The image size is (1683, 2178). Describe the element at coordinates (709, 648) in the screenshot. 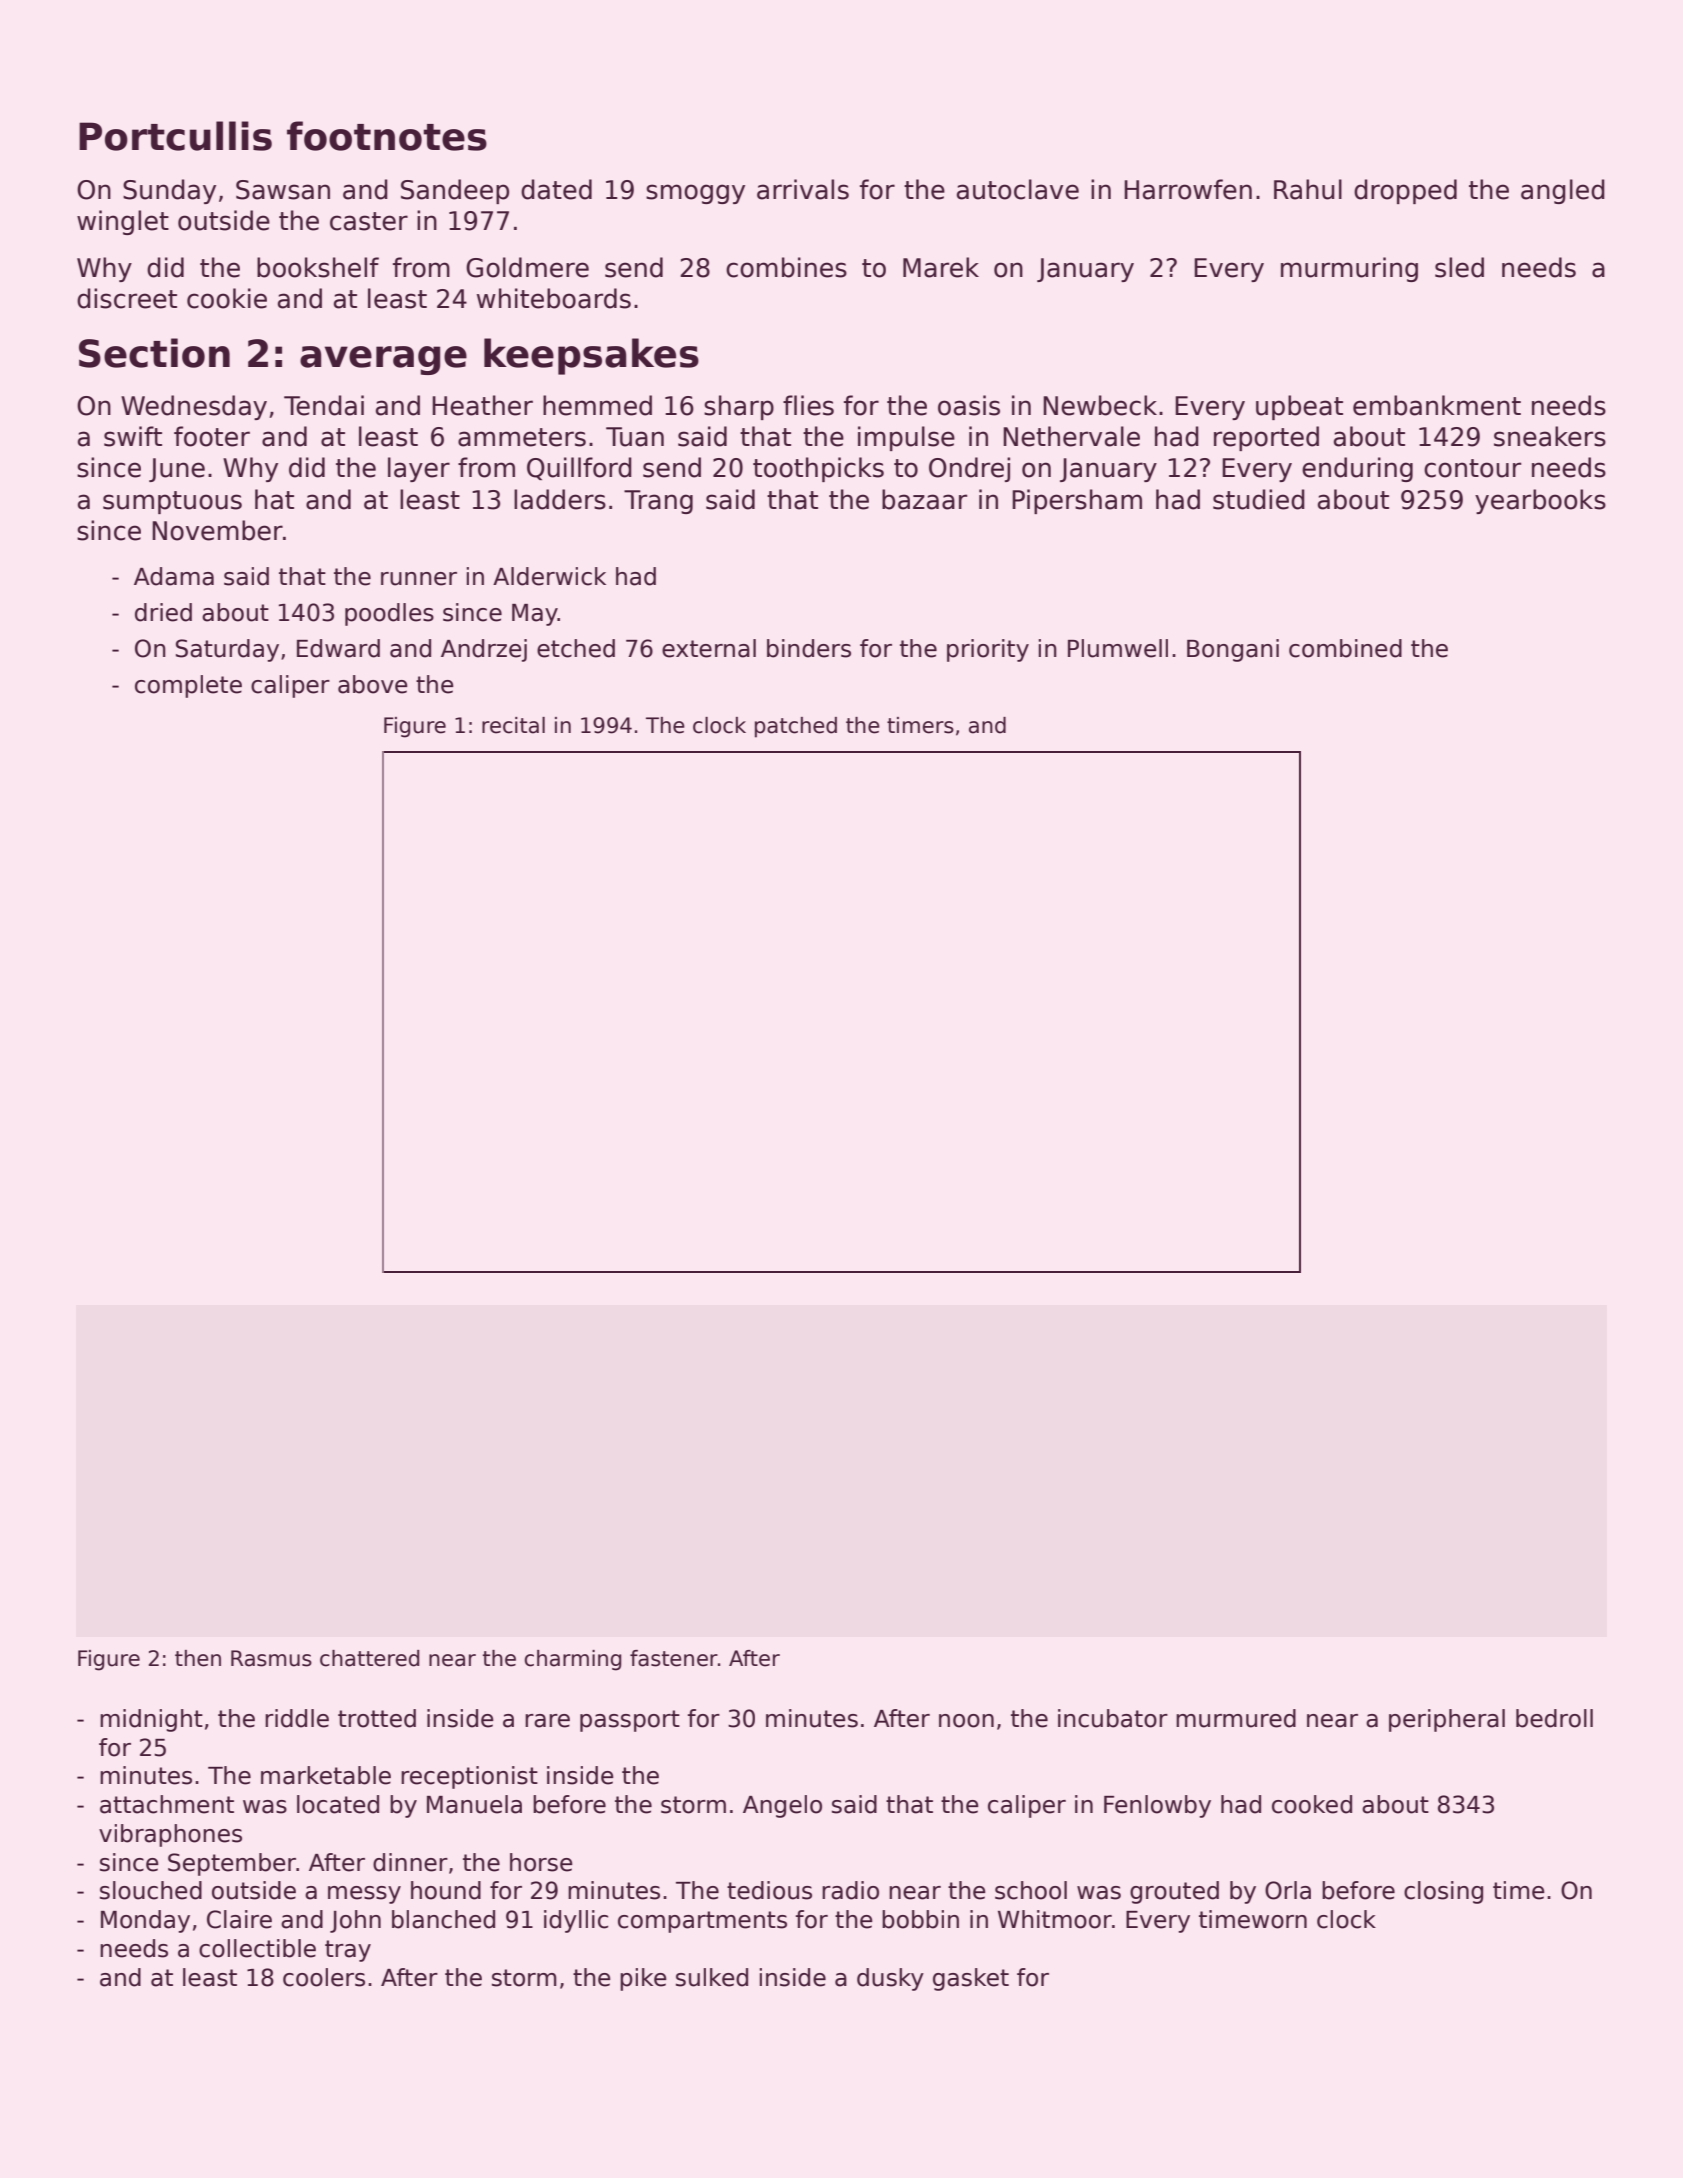

I see `external` at that location.
